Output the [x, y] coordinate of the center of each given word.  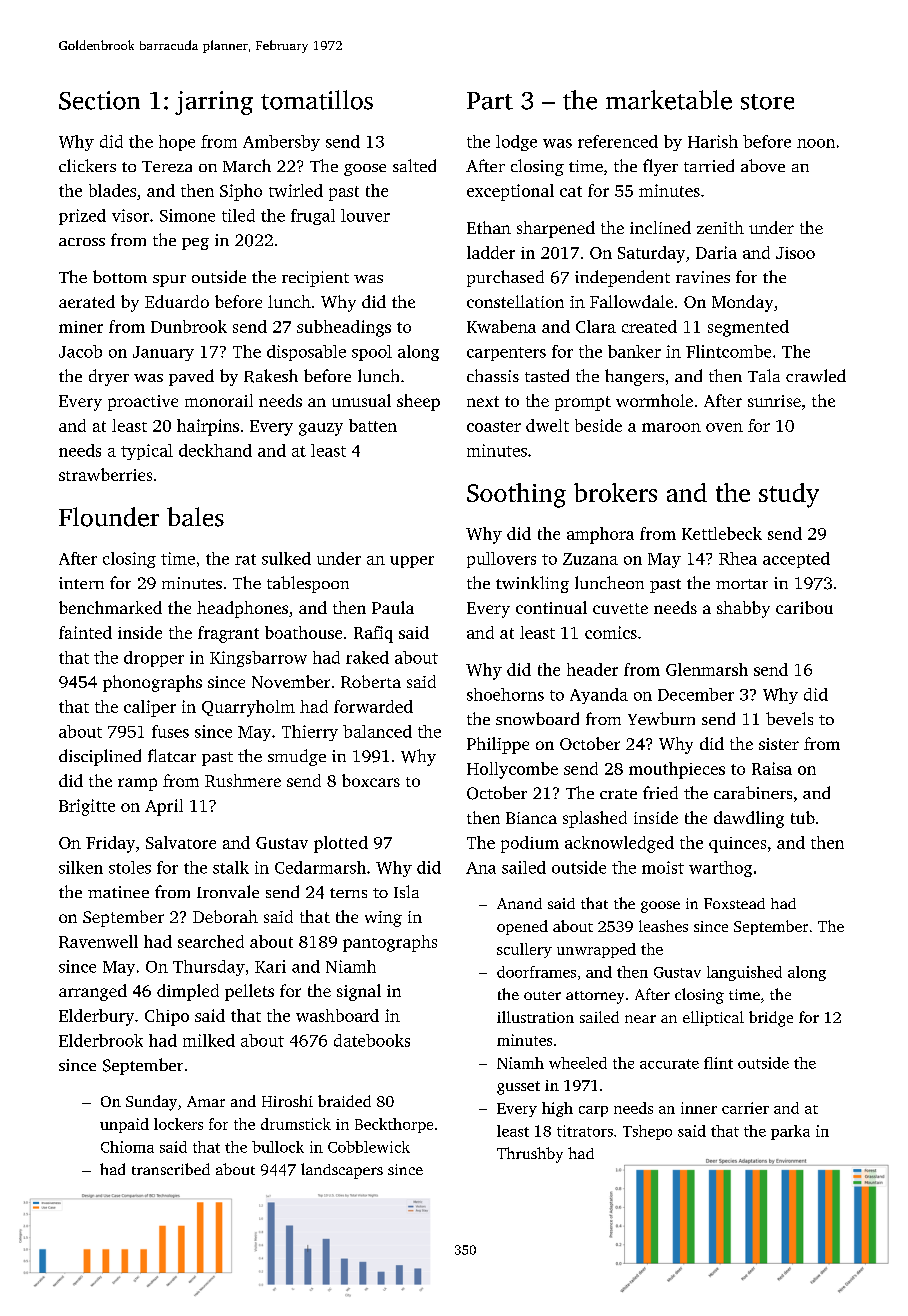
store [767, 102]
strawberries [105, 474]
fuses [170, 731]
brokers [615, 492]
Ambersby [281, 143]
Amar [206, 1101]
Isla [406, 891]
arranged [93, 992]
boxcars [371, 780]
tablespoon [308, 584]
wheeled [578, 1063]
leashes [663, 926]
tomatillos [317, 100]
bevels [789, 718]
